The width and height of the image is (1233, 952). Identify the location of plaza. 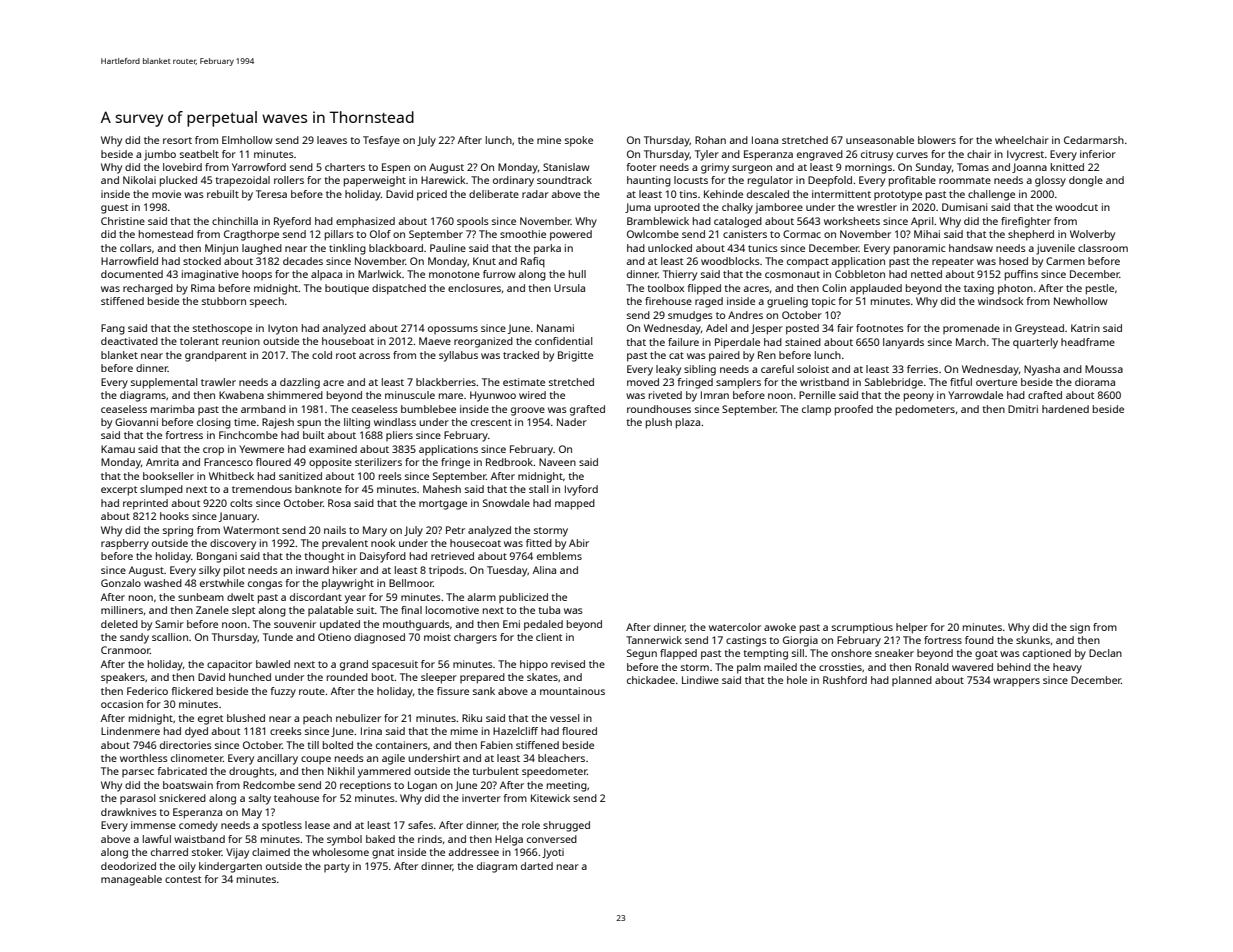
(688, 423).
